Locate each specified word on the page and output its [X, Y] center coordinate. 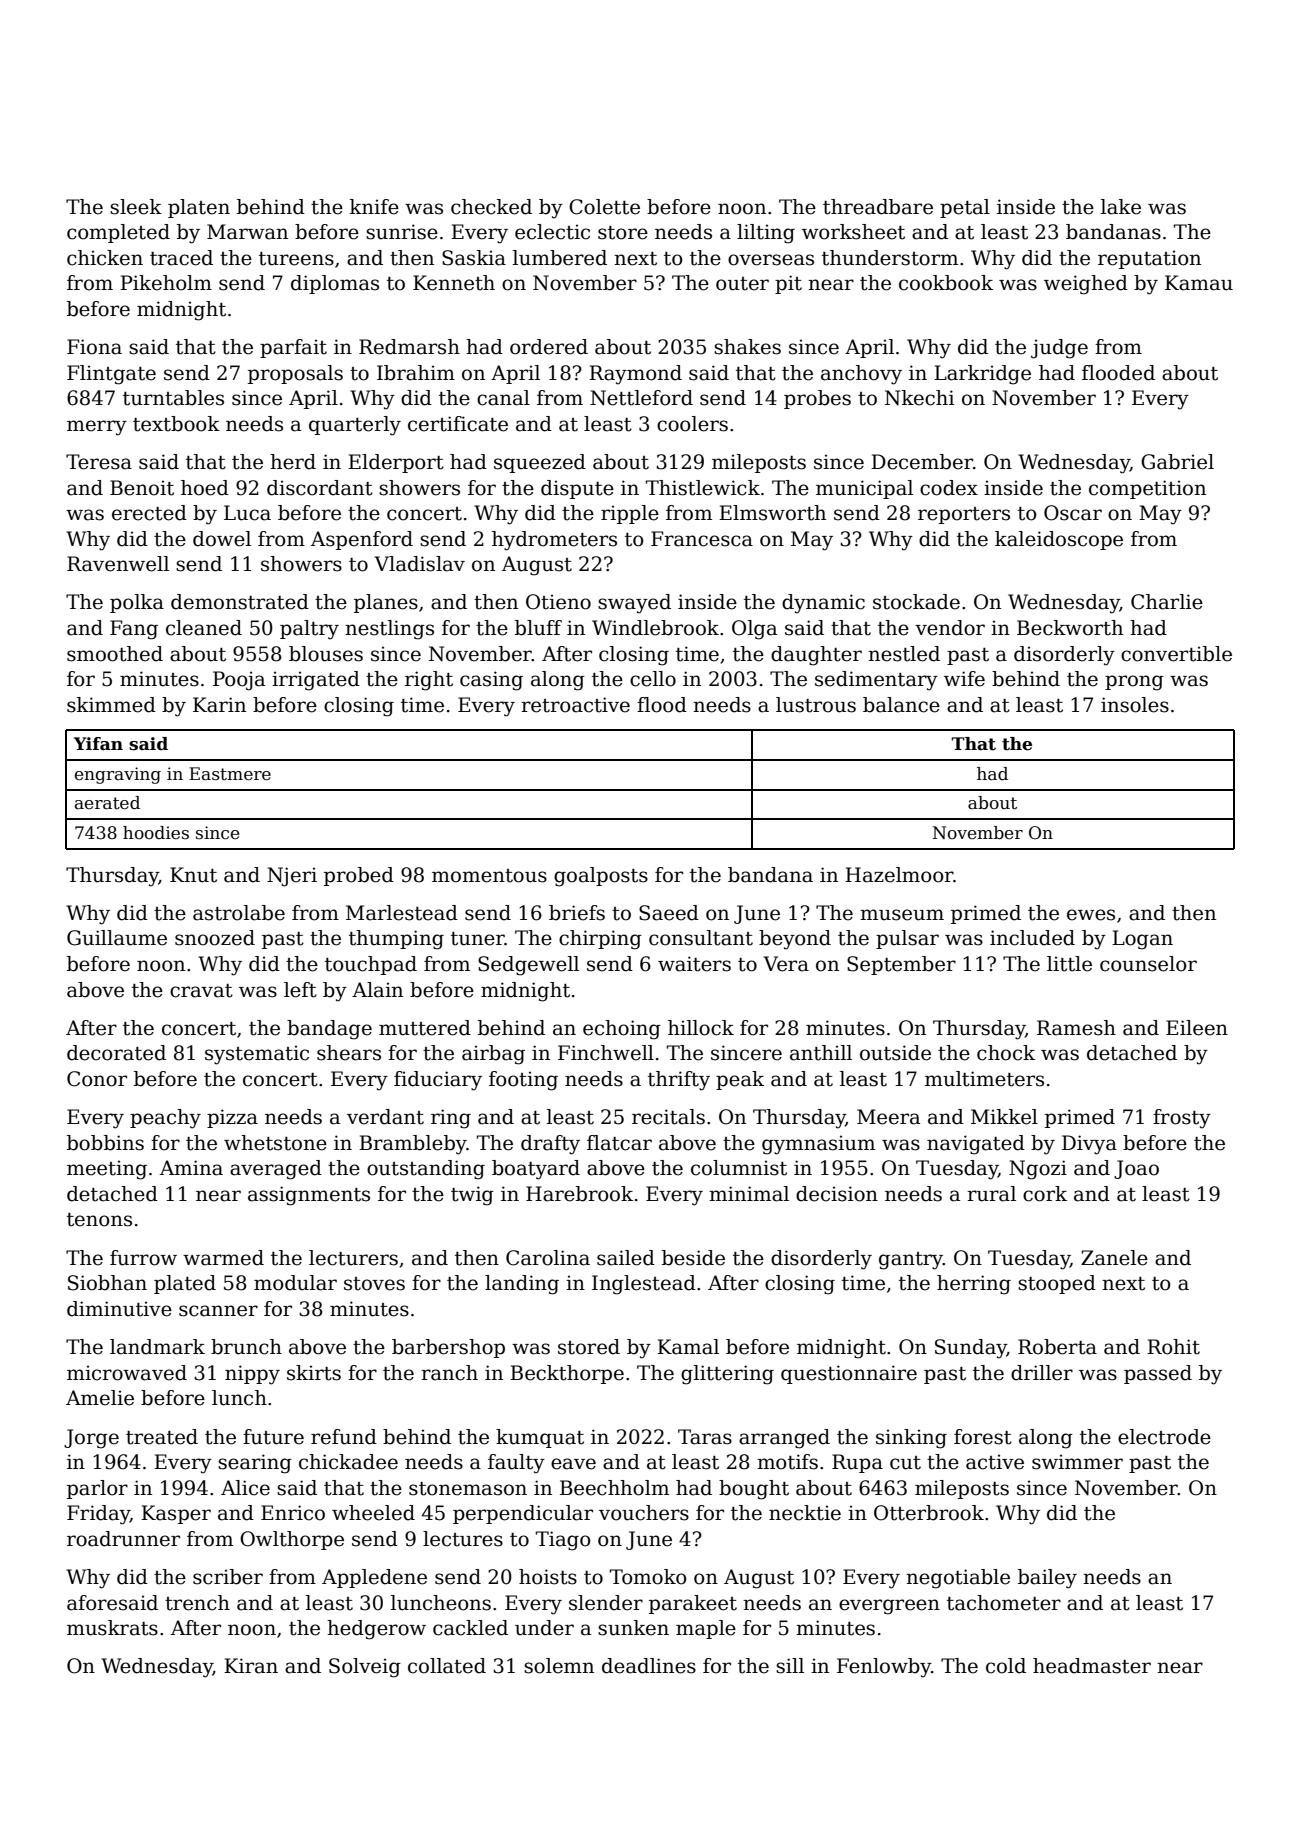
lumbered [560, 258]
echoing [622, 1030]
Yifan [98, 744]
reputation [1149, 259]
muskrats [112, 1628]
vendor [950, 628]
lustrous [816, 705]
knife [374, 207]
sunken [633, 1628]
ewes [1091, 915]
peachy [165, 1119]
